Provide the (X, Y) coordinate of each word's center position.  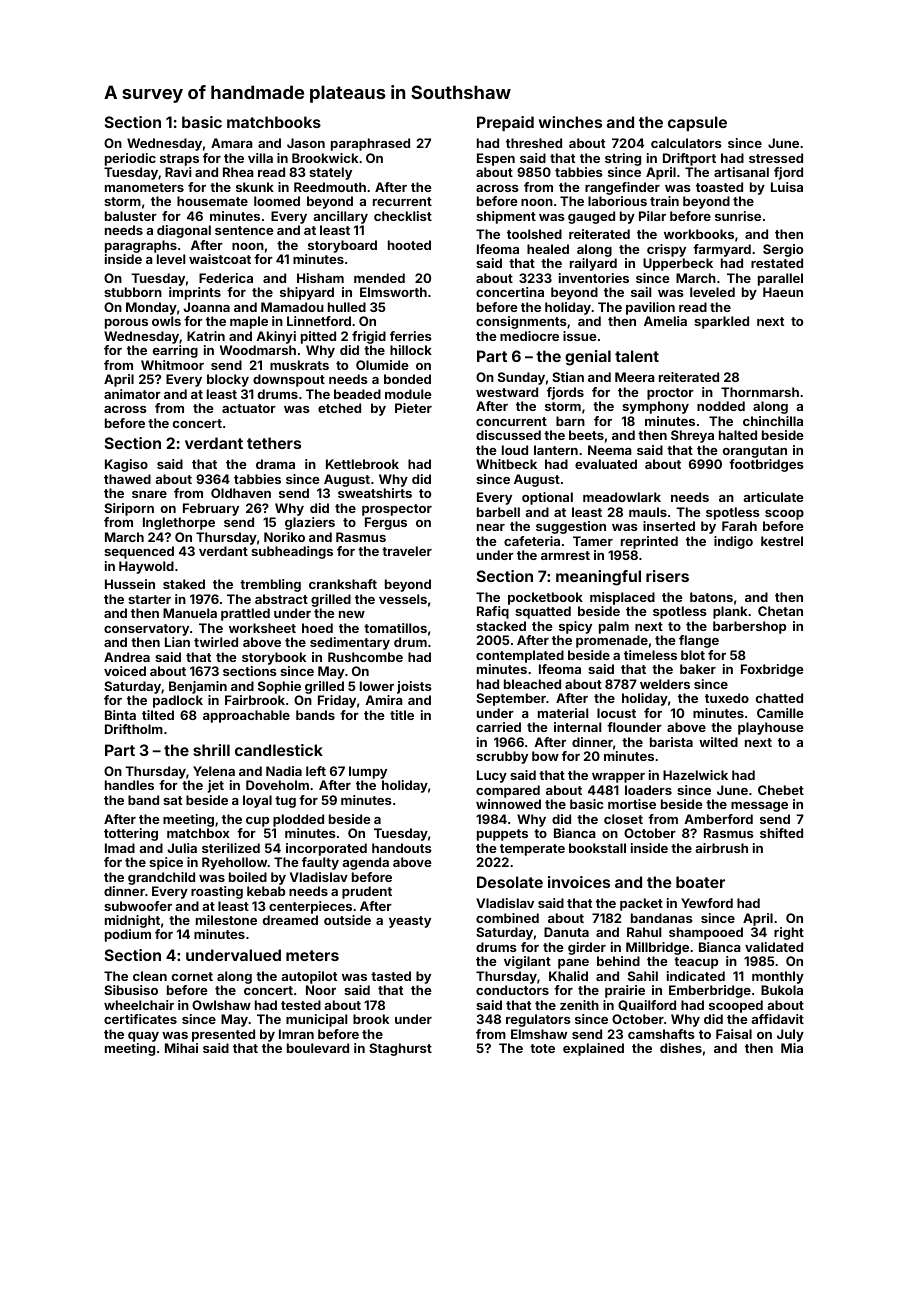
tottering (131, 834)
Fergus (386, 523)
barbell (498, 512)
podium (128, 935)
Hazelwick (695, 775)
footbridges (766, 465)
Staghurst (400, 1049)
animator (132, 394)
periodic (130, 159)
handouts (402, 848)
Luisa (787, 187)
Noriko (284, 537)
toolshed (534, 234)
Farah (739, 526)
